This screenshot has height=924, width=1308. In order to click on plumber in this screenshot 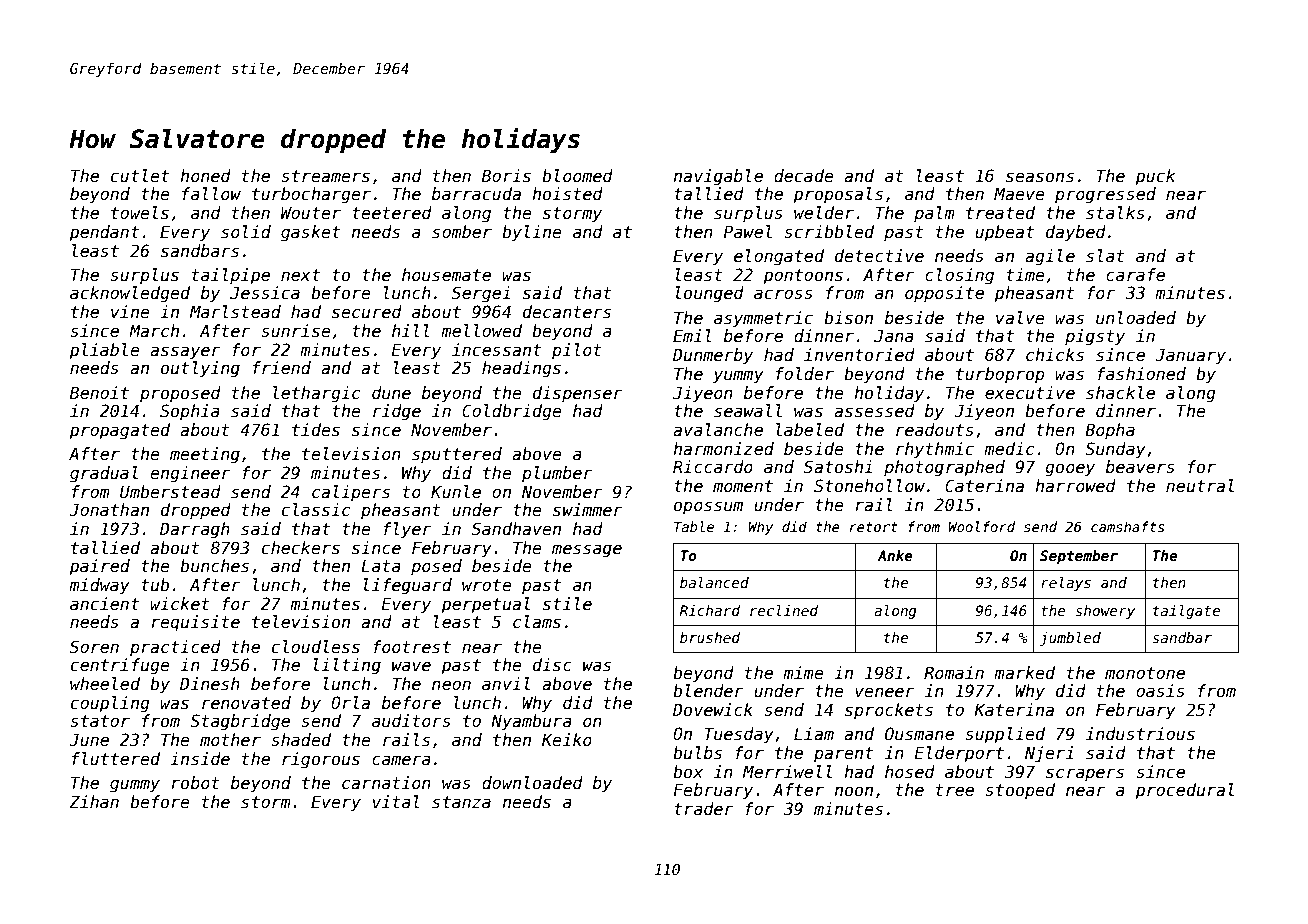, I will do `click(557, 474)`.
